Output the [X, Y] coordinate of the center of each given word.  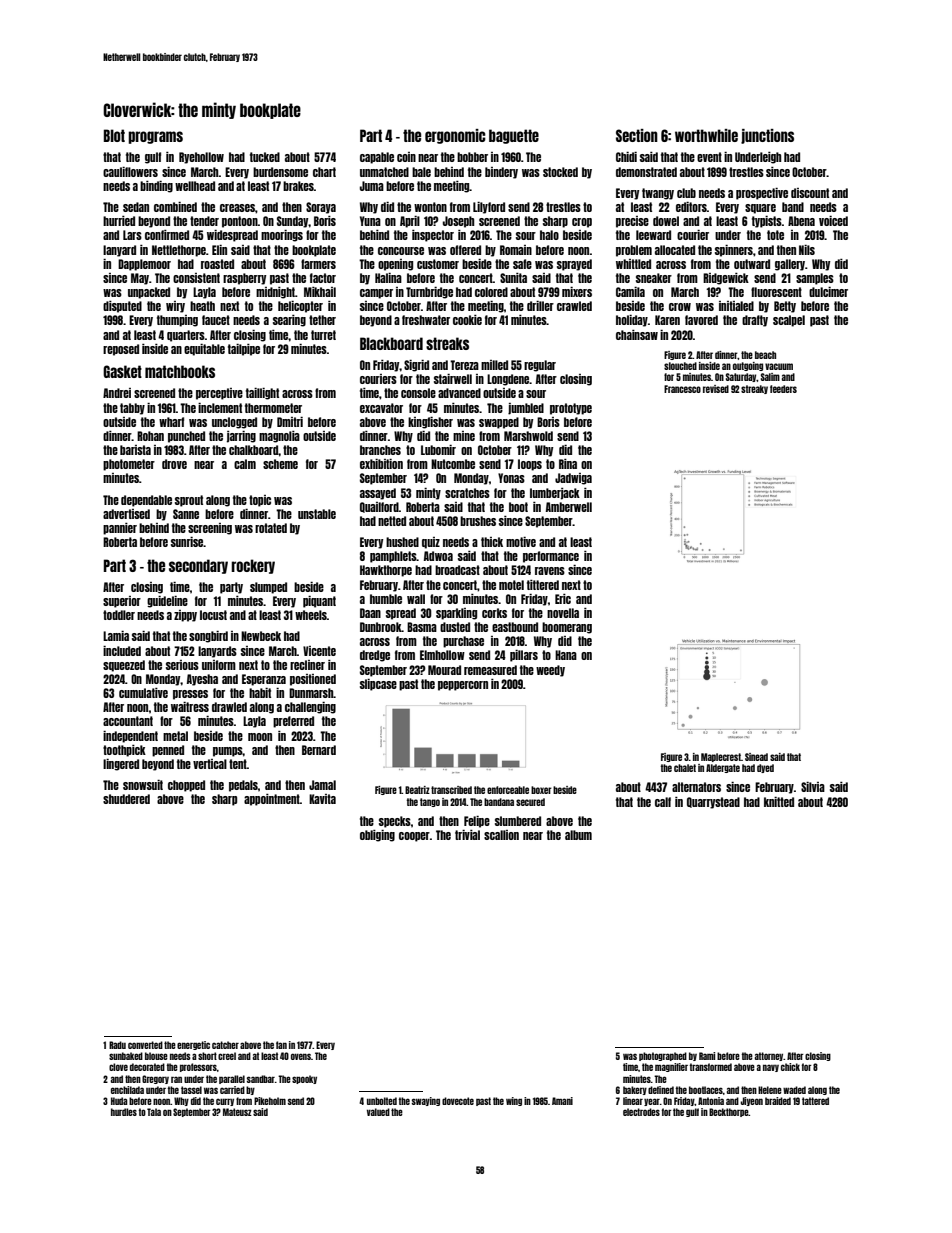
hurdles [124, 1112]
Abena [801, 221]
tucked [265, 157]
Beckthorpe [729, 1112]
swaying [426, 1101]
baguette [514, 136]
